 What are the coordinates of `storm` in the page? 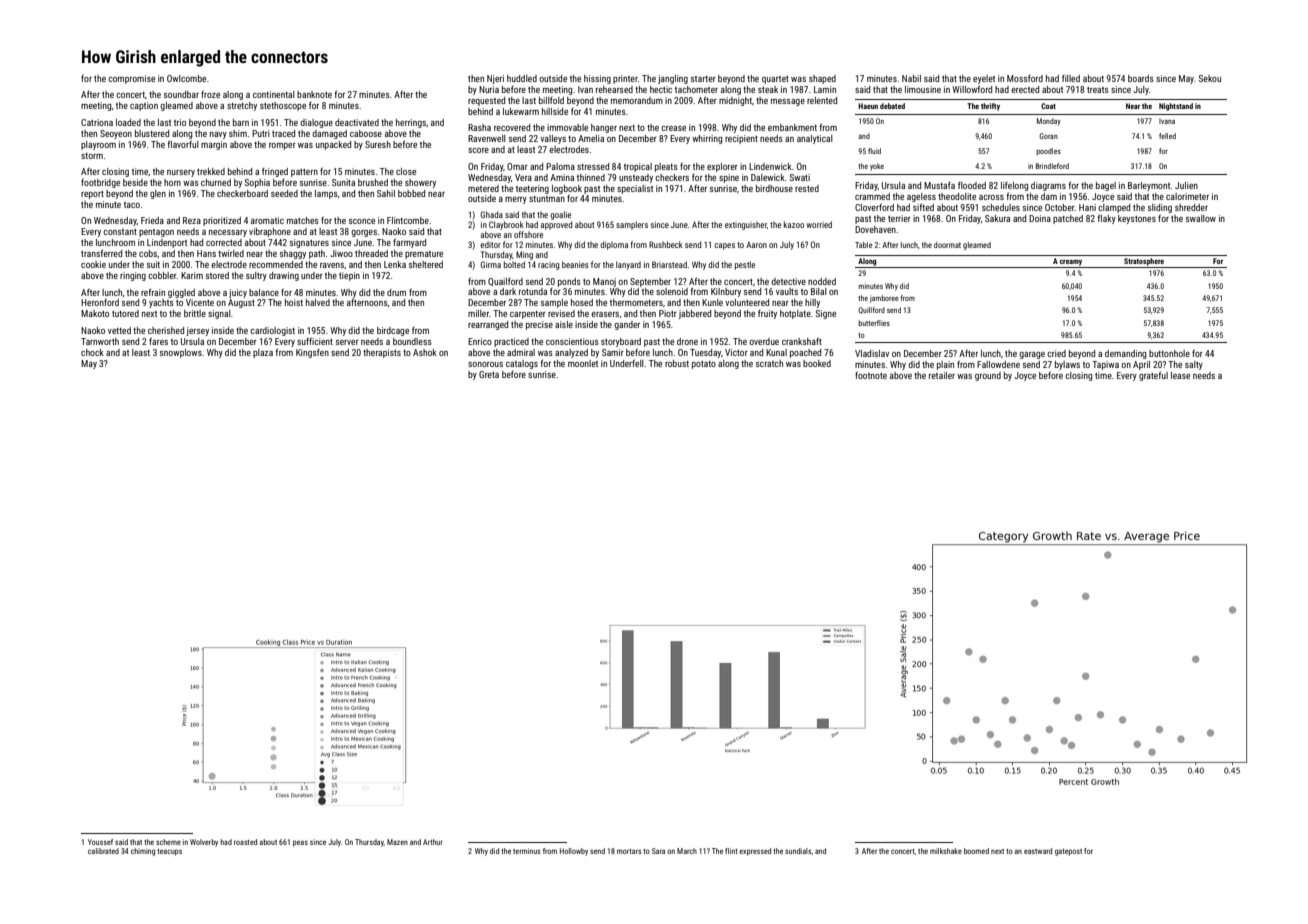 It's located at (92, 156).
